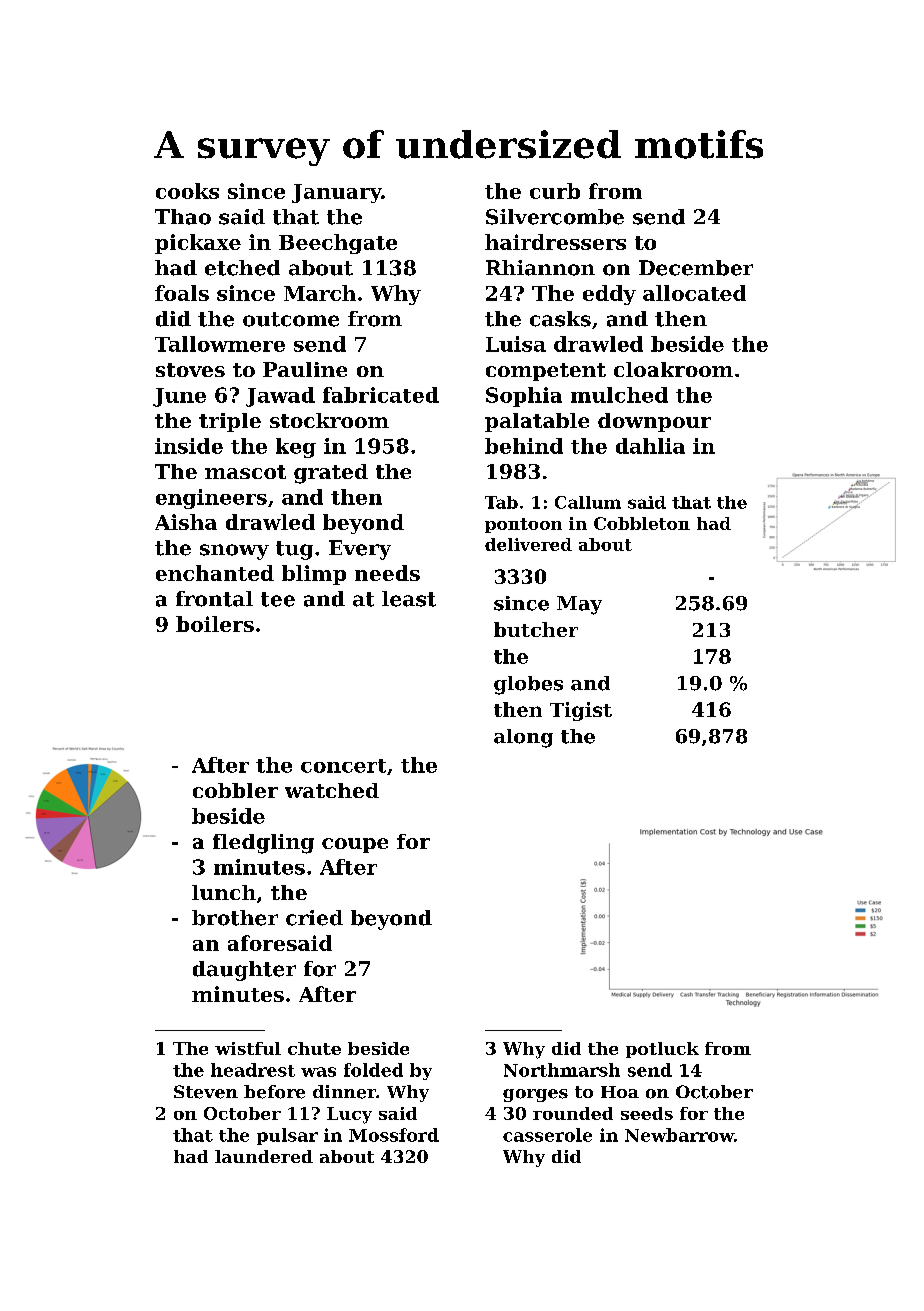 The height and width of the screenshot is (1311, 924). Describe the element at coordinates (516, 344) in the screenshot. I see `Luisa` at that location.
